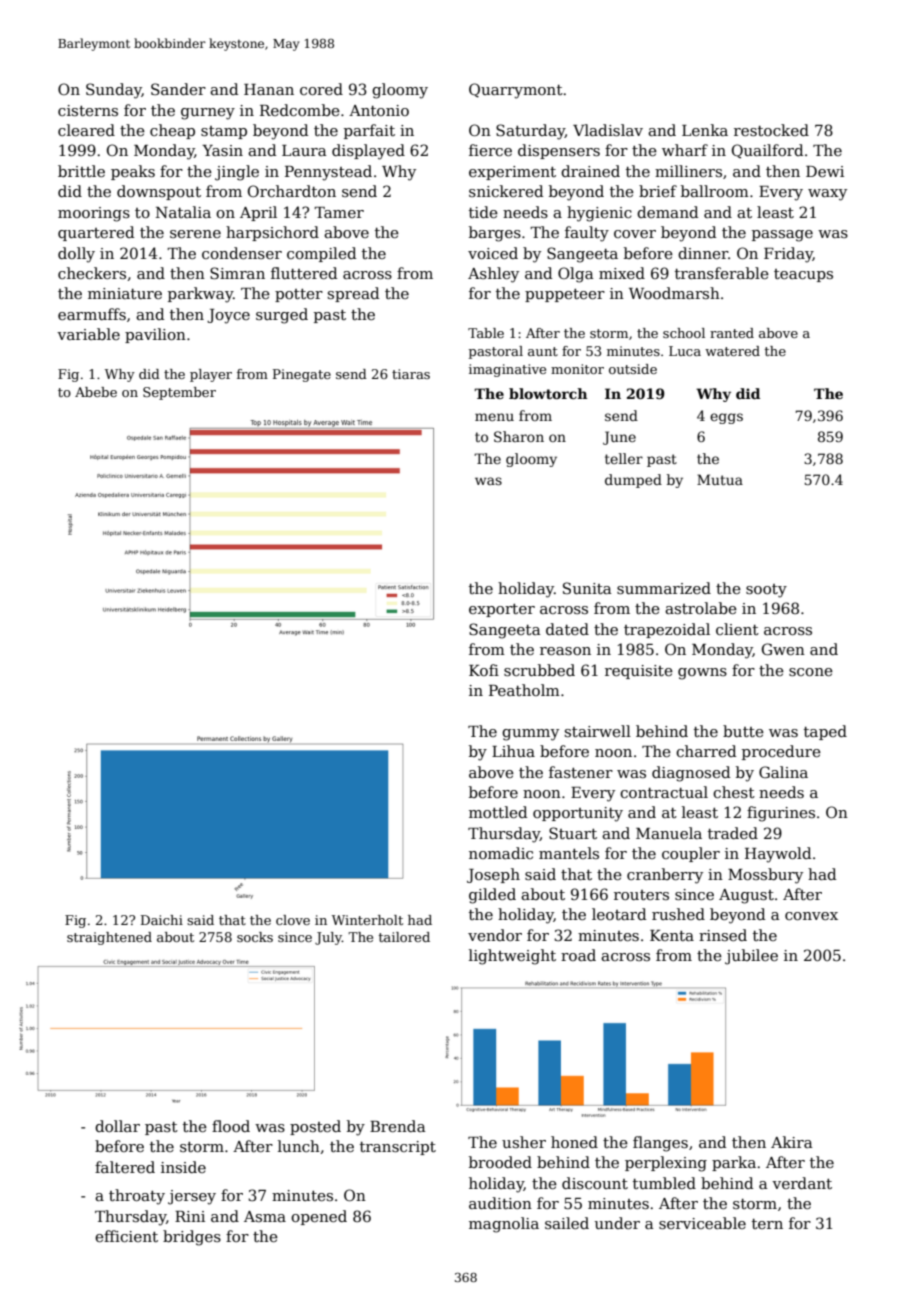 This image has width=908, height=1316. Describe the element at coordinates (109, 938) in the image. I see `straightened` at that location.
